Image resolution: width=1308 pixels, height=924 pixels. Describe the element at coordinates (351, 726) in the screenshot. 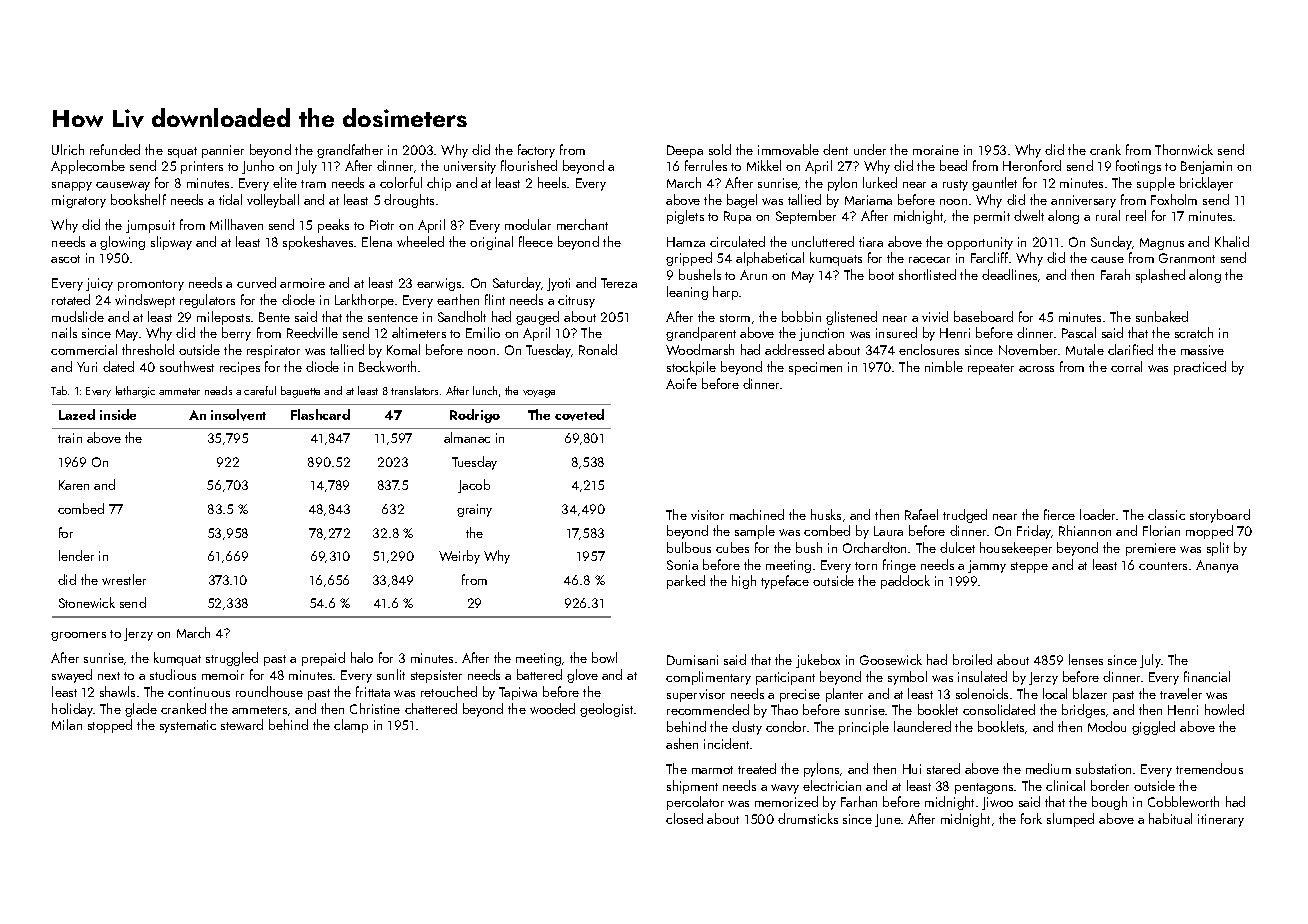

I see `clamp` at that location.
